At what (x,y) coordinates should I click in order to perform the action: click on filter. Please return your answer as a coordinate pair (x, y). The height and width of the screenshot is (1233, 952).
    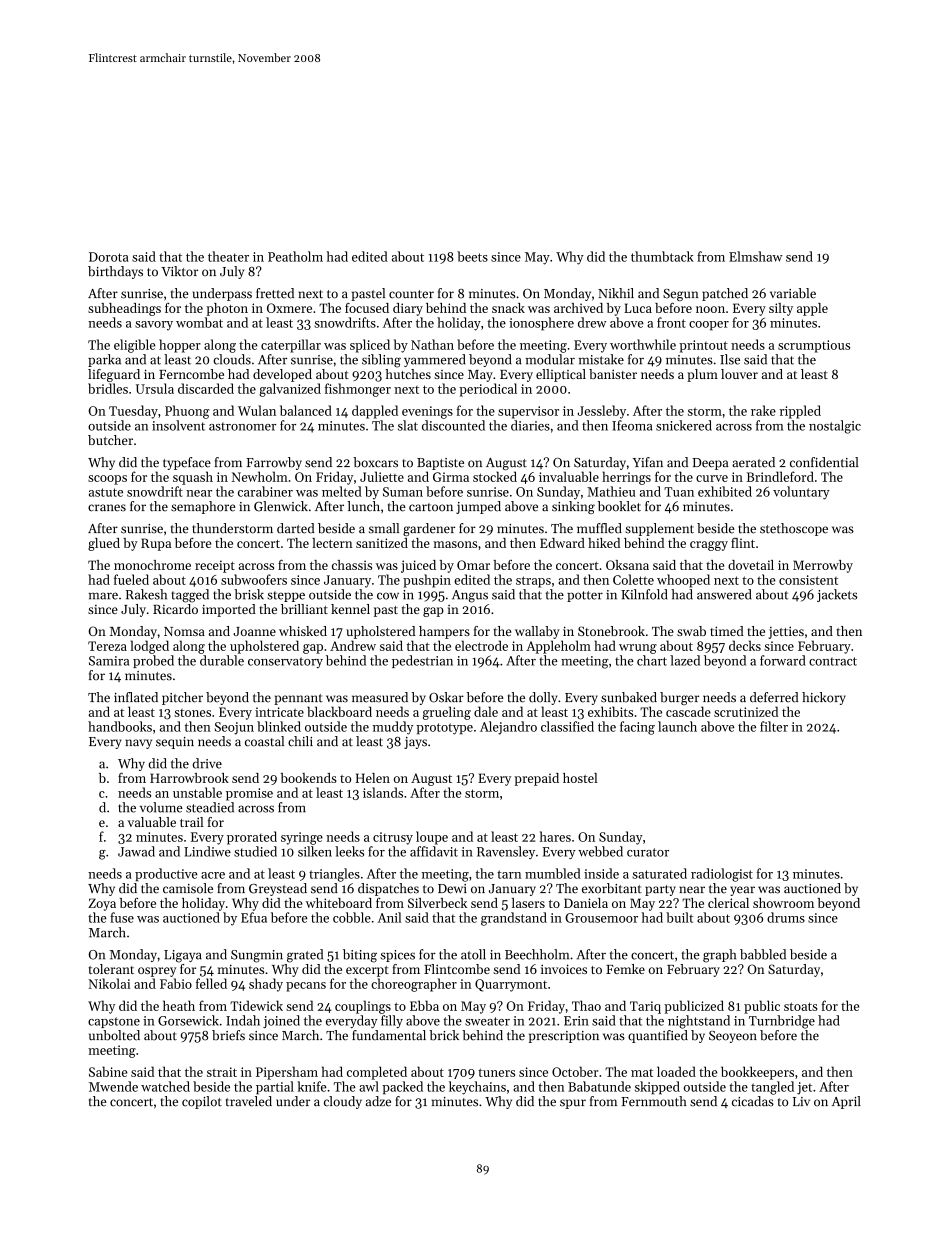
    Looking at the image, I should click on (774, 726).
